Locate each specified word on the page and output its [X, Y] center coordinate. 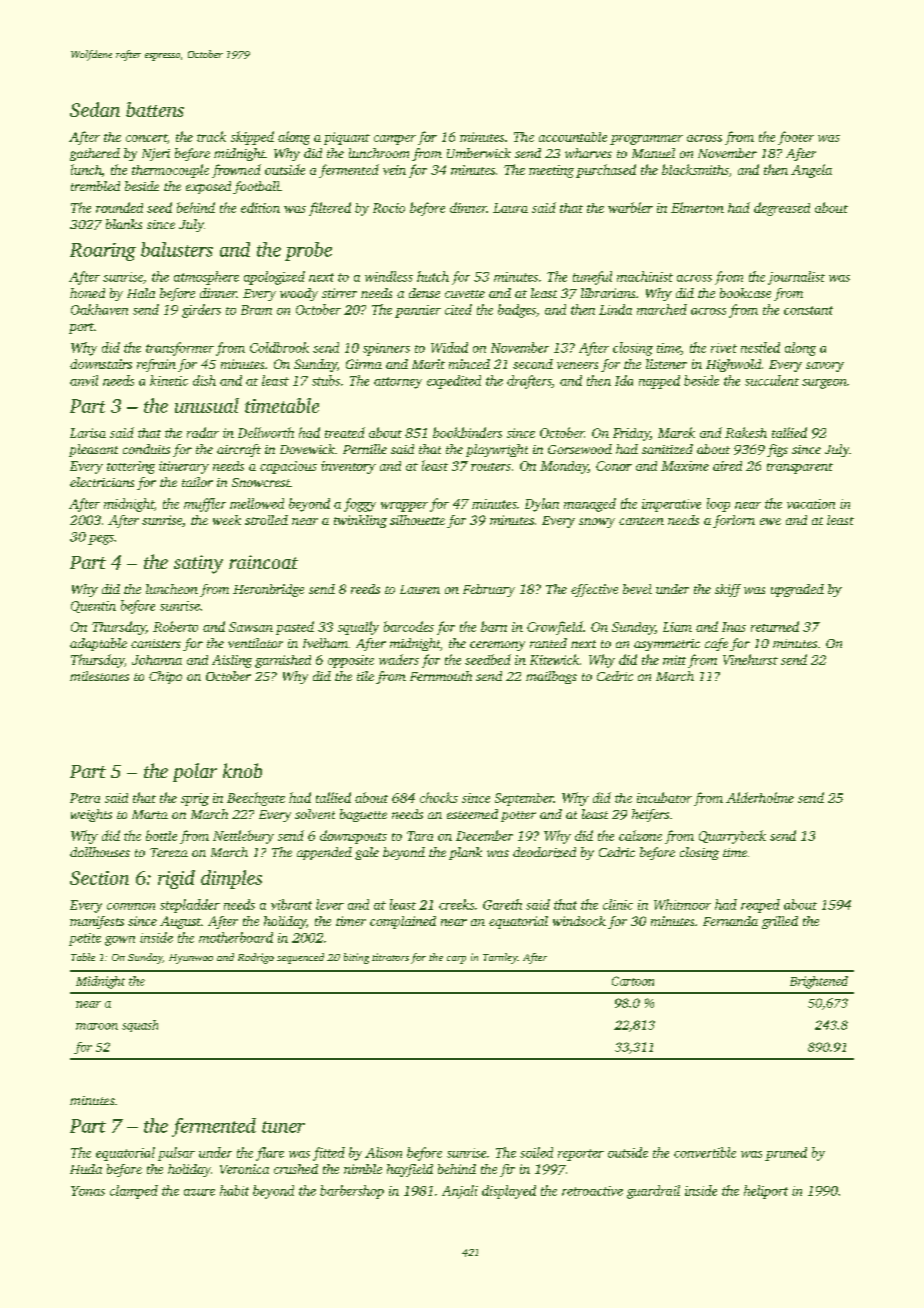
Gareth [502, 904]
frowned [236, 171]
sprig [195, 799]
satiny [198, 564]
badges [517, 311]
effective [594, 590]
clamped [134, 1192]
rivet [724, 348]
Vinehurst [750, 659]
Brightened [819, 982]
